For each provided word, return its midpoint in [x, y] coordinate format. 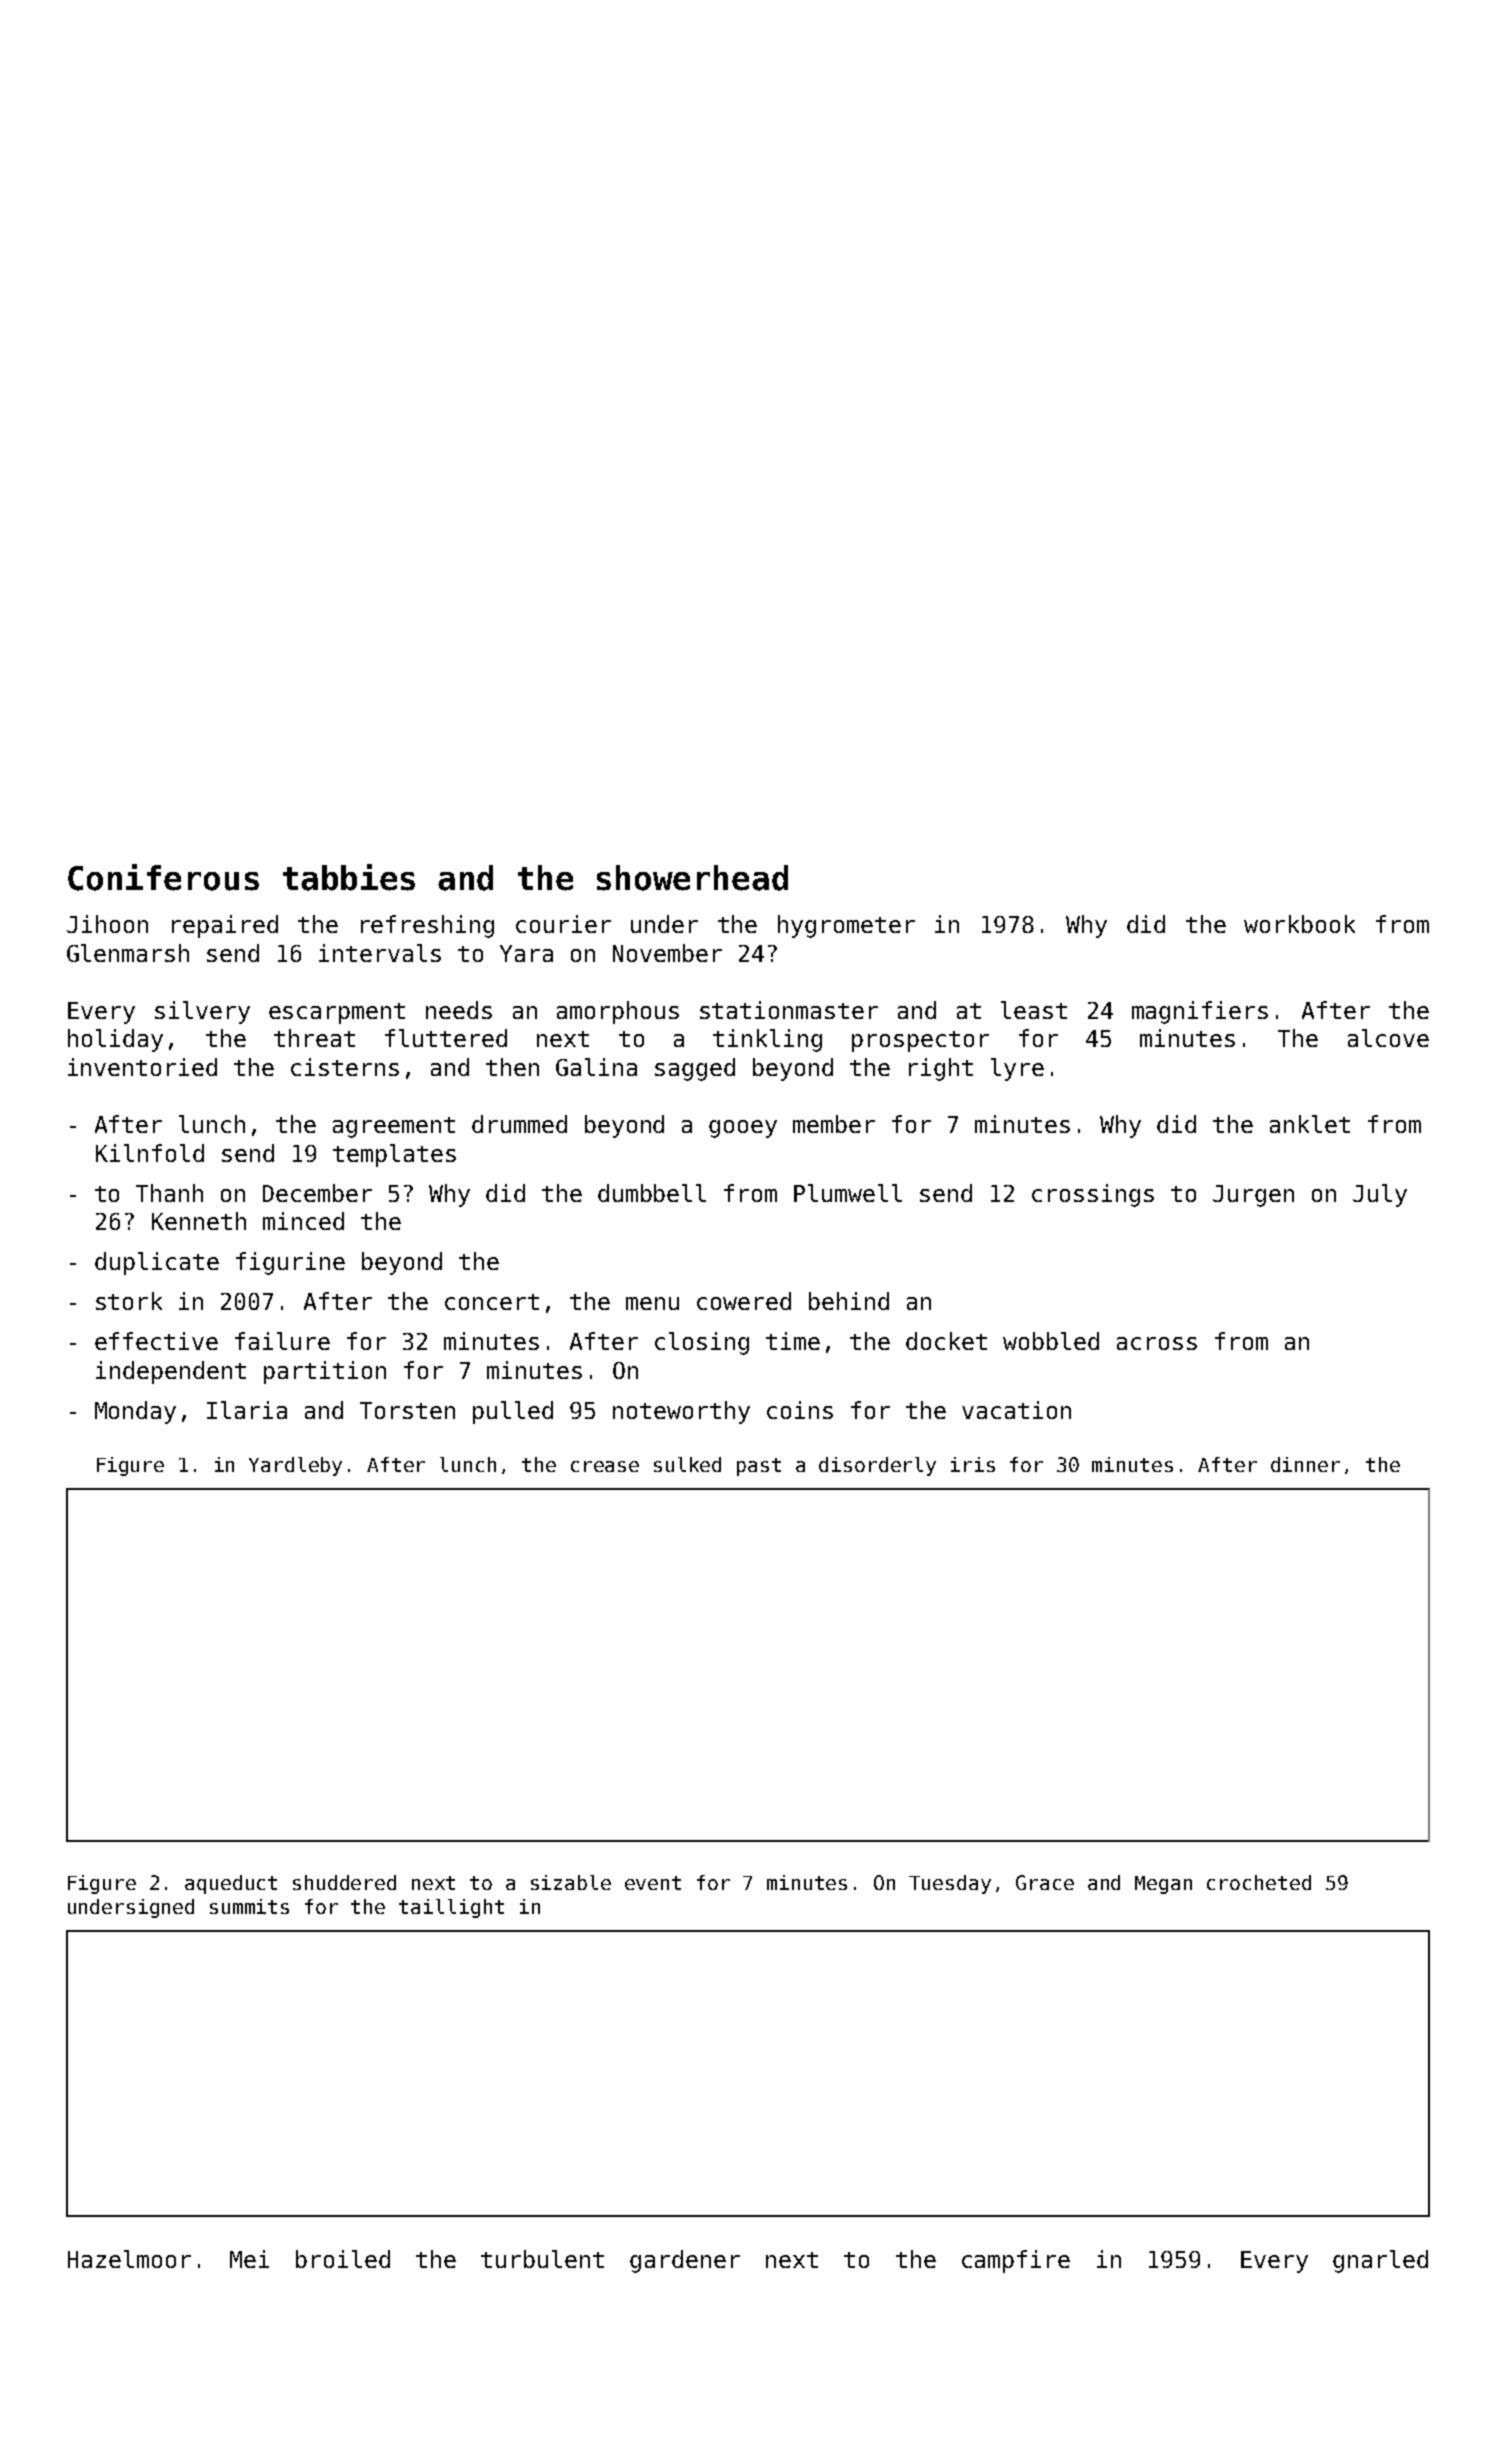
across [1157, 1343]
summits [249, 1906]
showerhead [692, 878]
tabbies [349, 877]
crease [605, 1466]
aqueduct [231, 1884]
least [1034, 1010]
